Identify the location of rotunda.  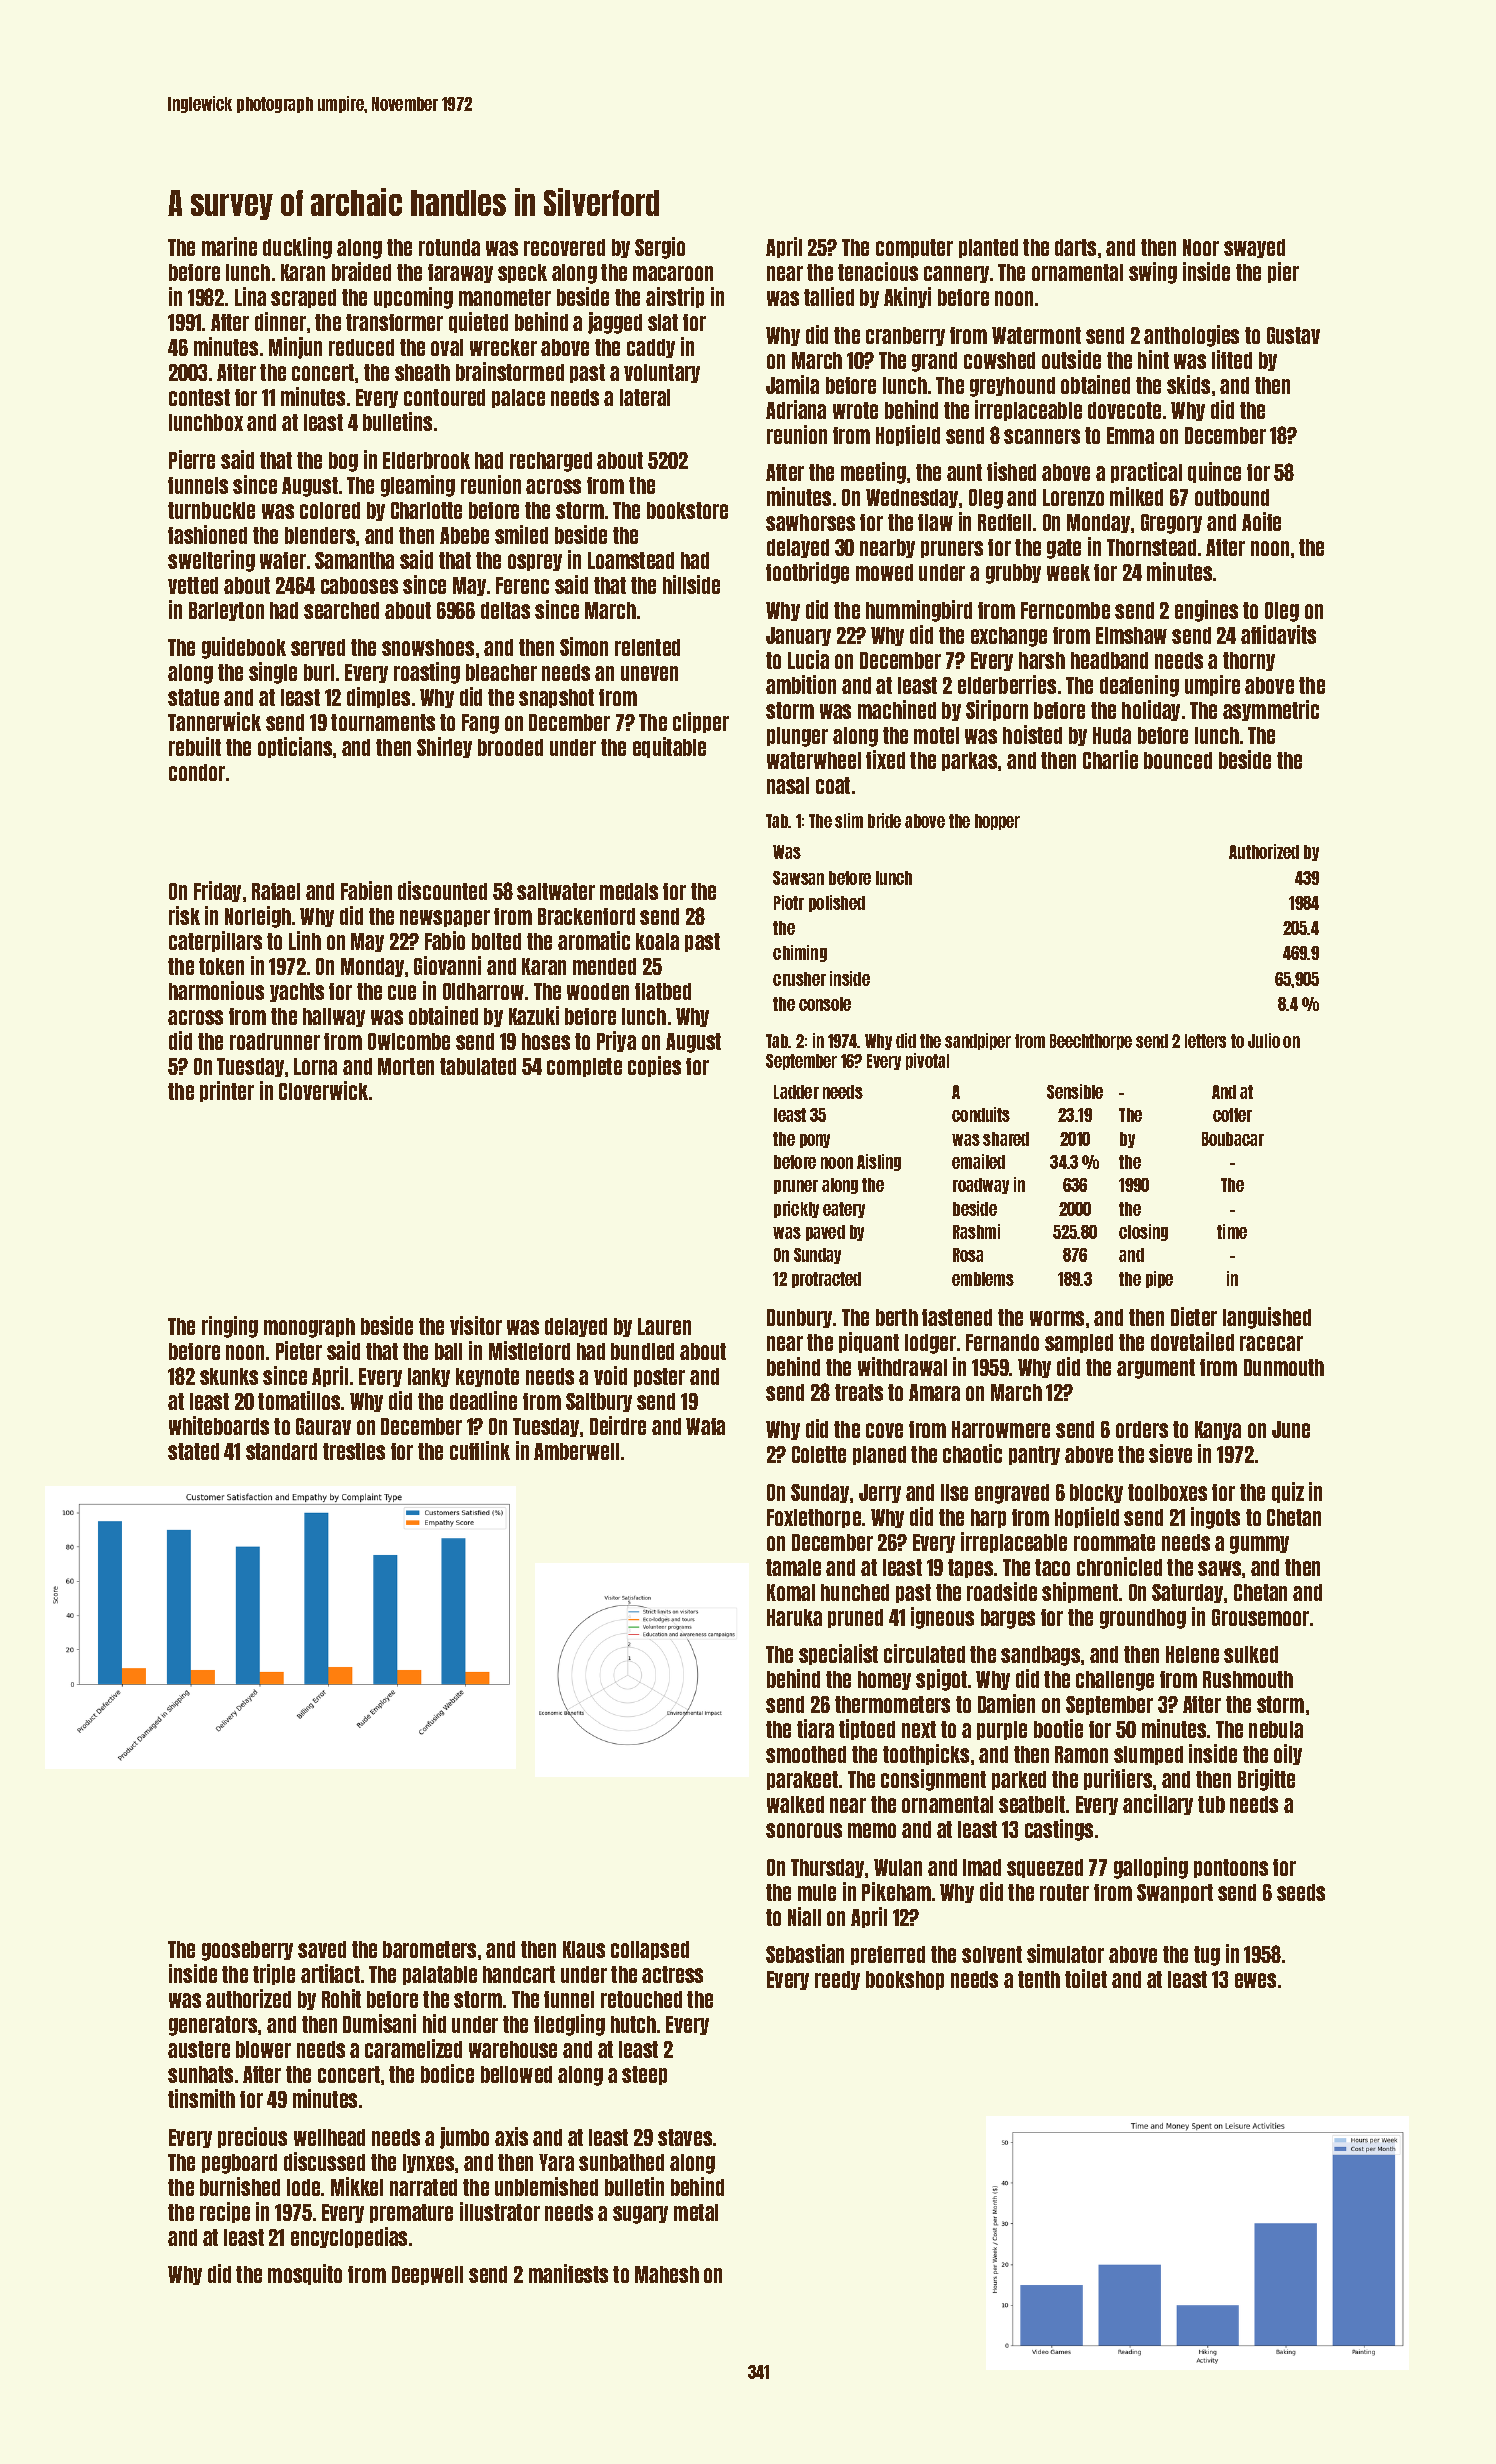
(449, 247).
